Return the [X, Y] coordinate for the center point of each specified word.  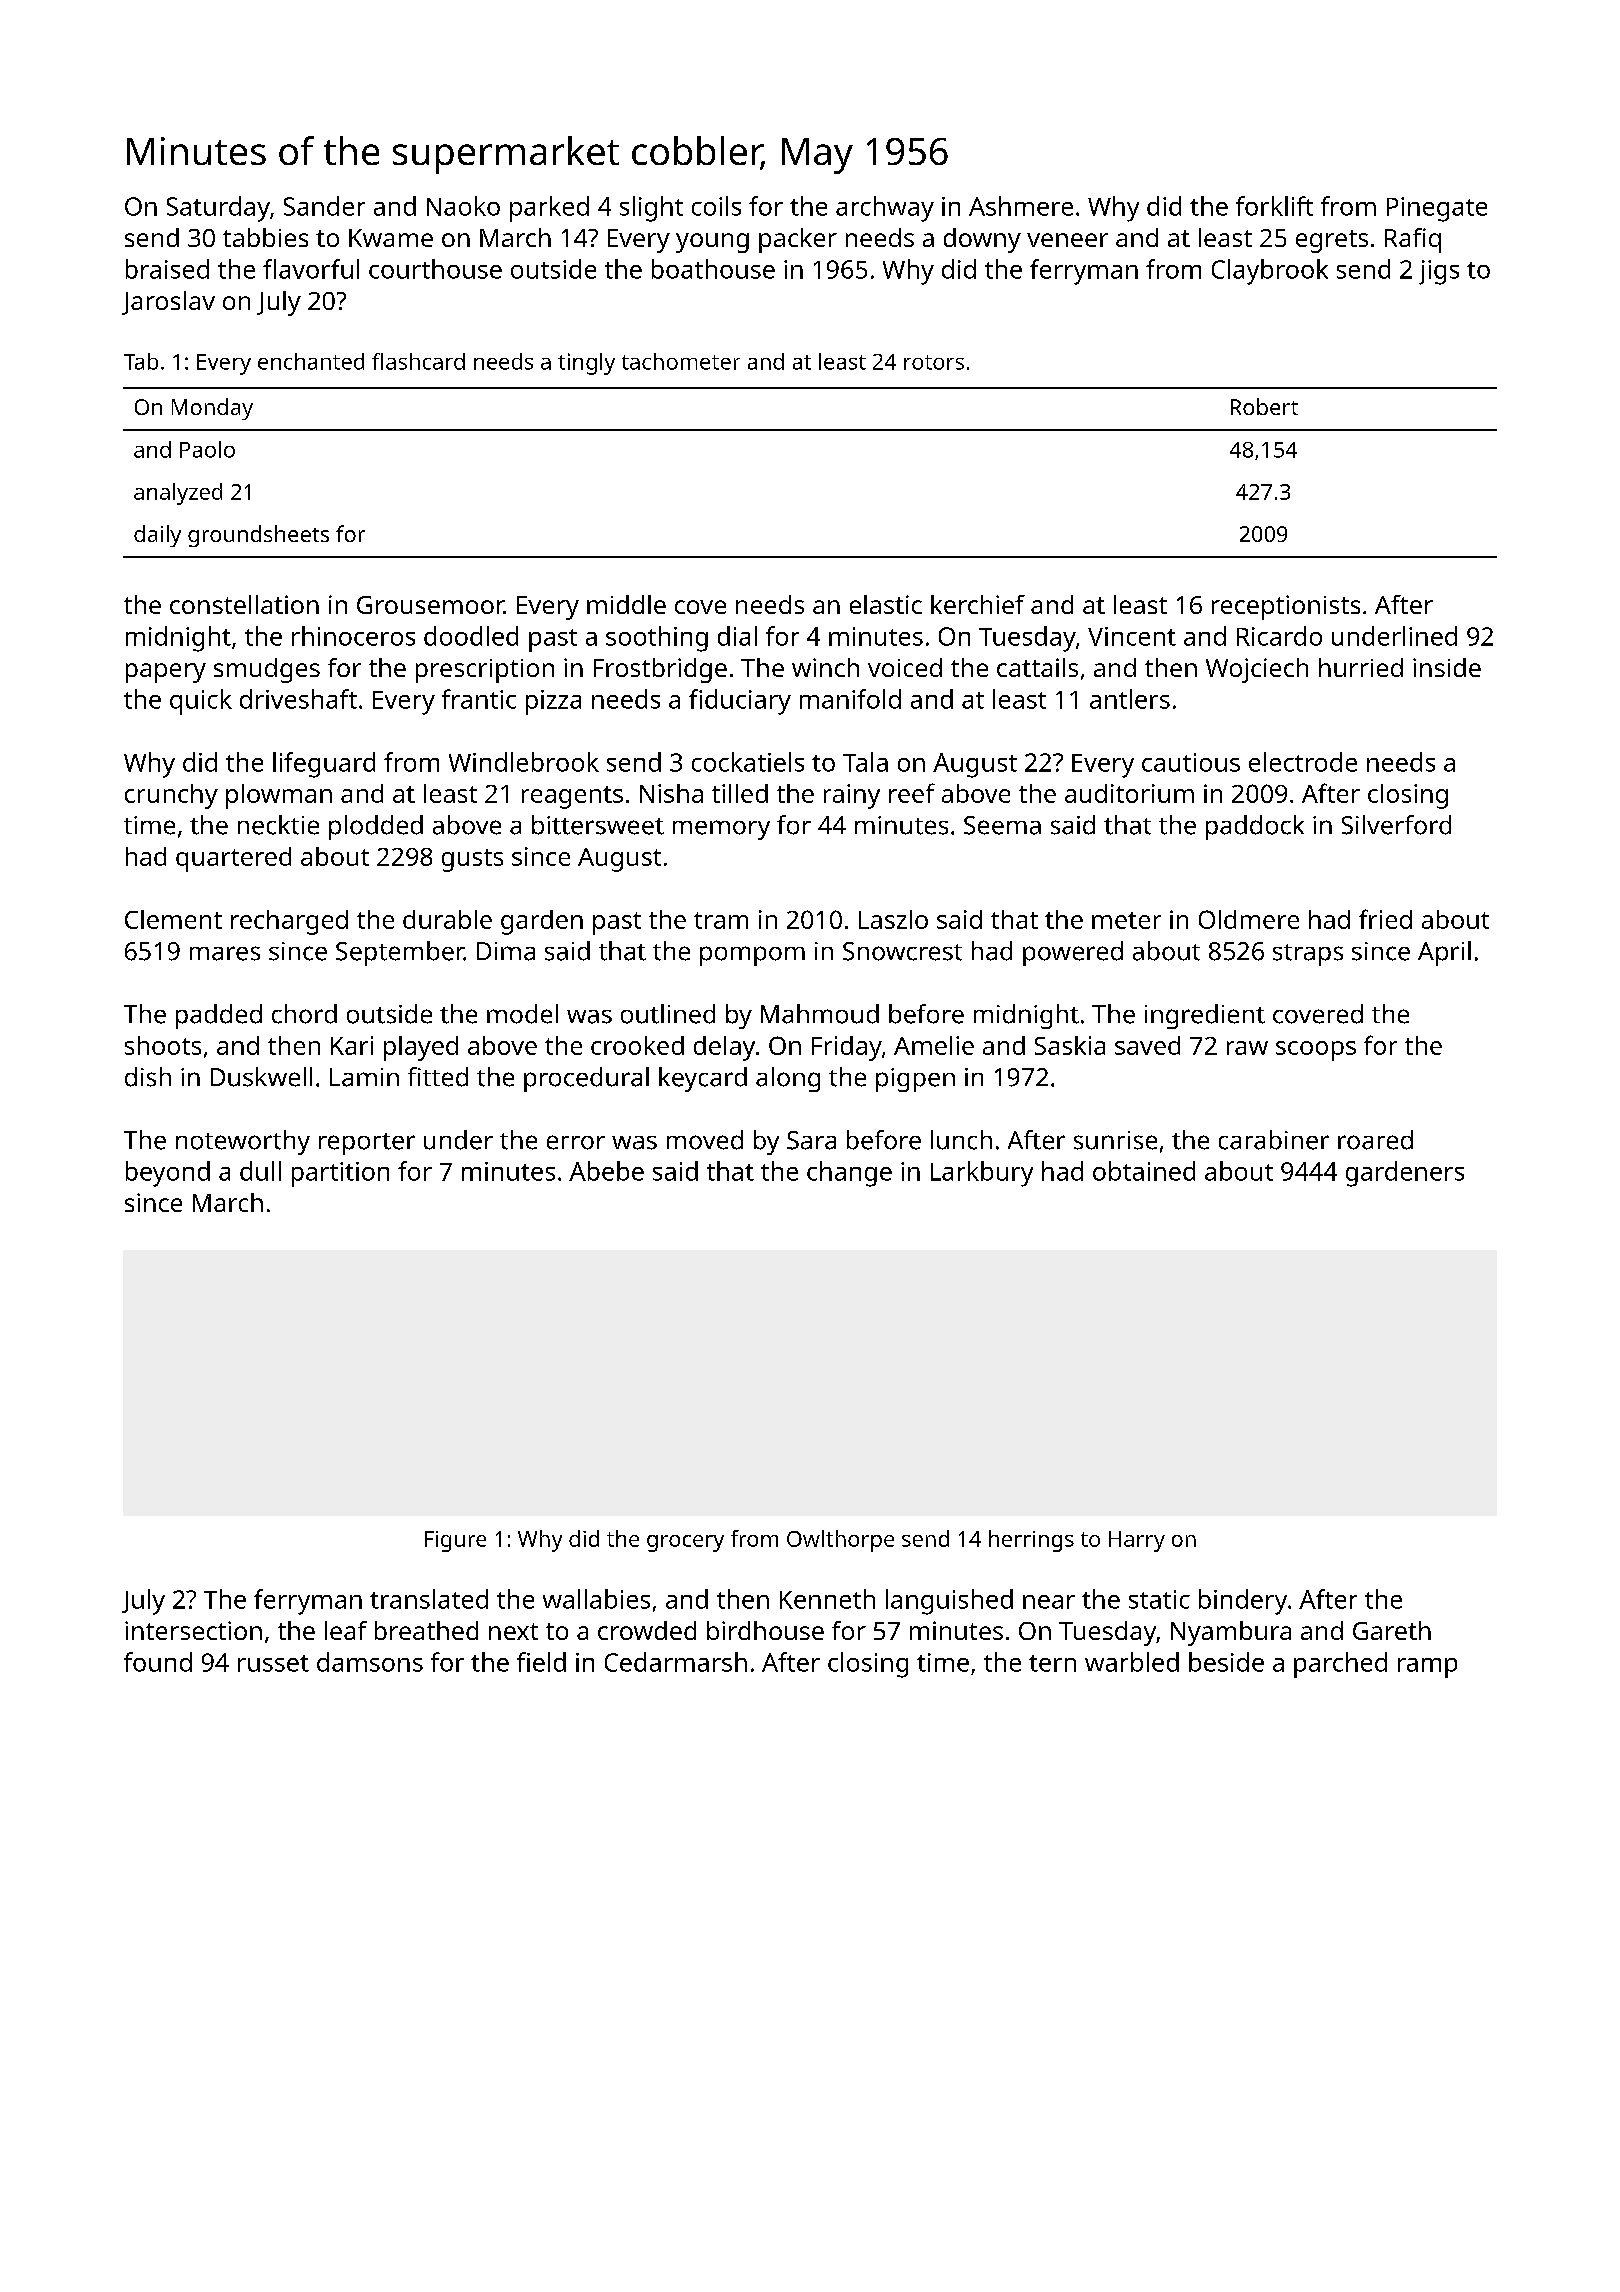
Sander [324, 206]
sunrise [1115, 1140]
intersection [193, 1630]
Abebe [606, 1171]
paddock [1255, 827]
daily [157, 536]
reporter [367, 1144]
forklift [1274, 206]
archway [885, 209]
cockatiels [748, 762]
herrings [1031, 1541]
